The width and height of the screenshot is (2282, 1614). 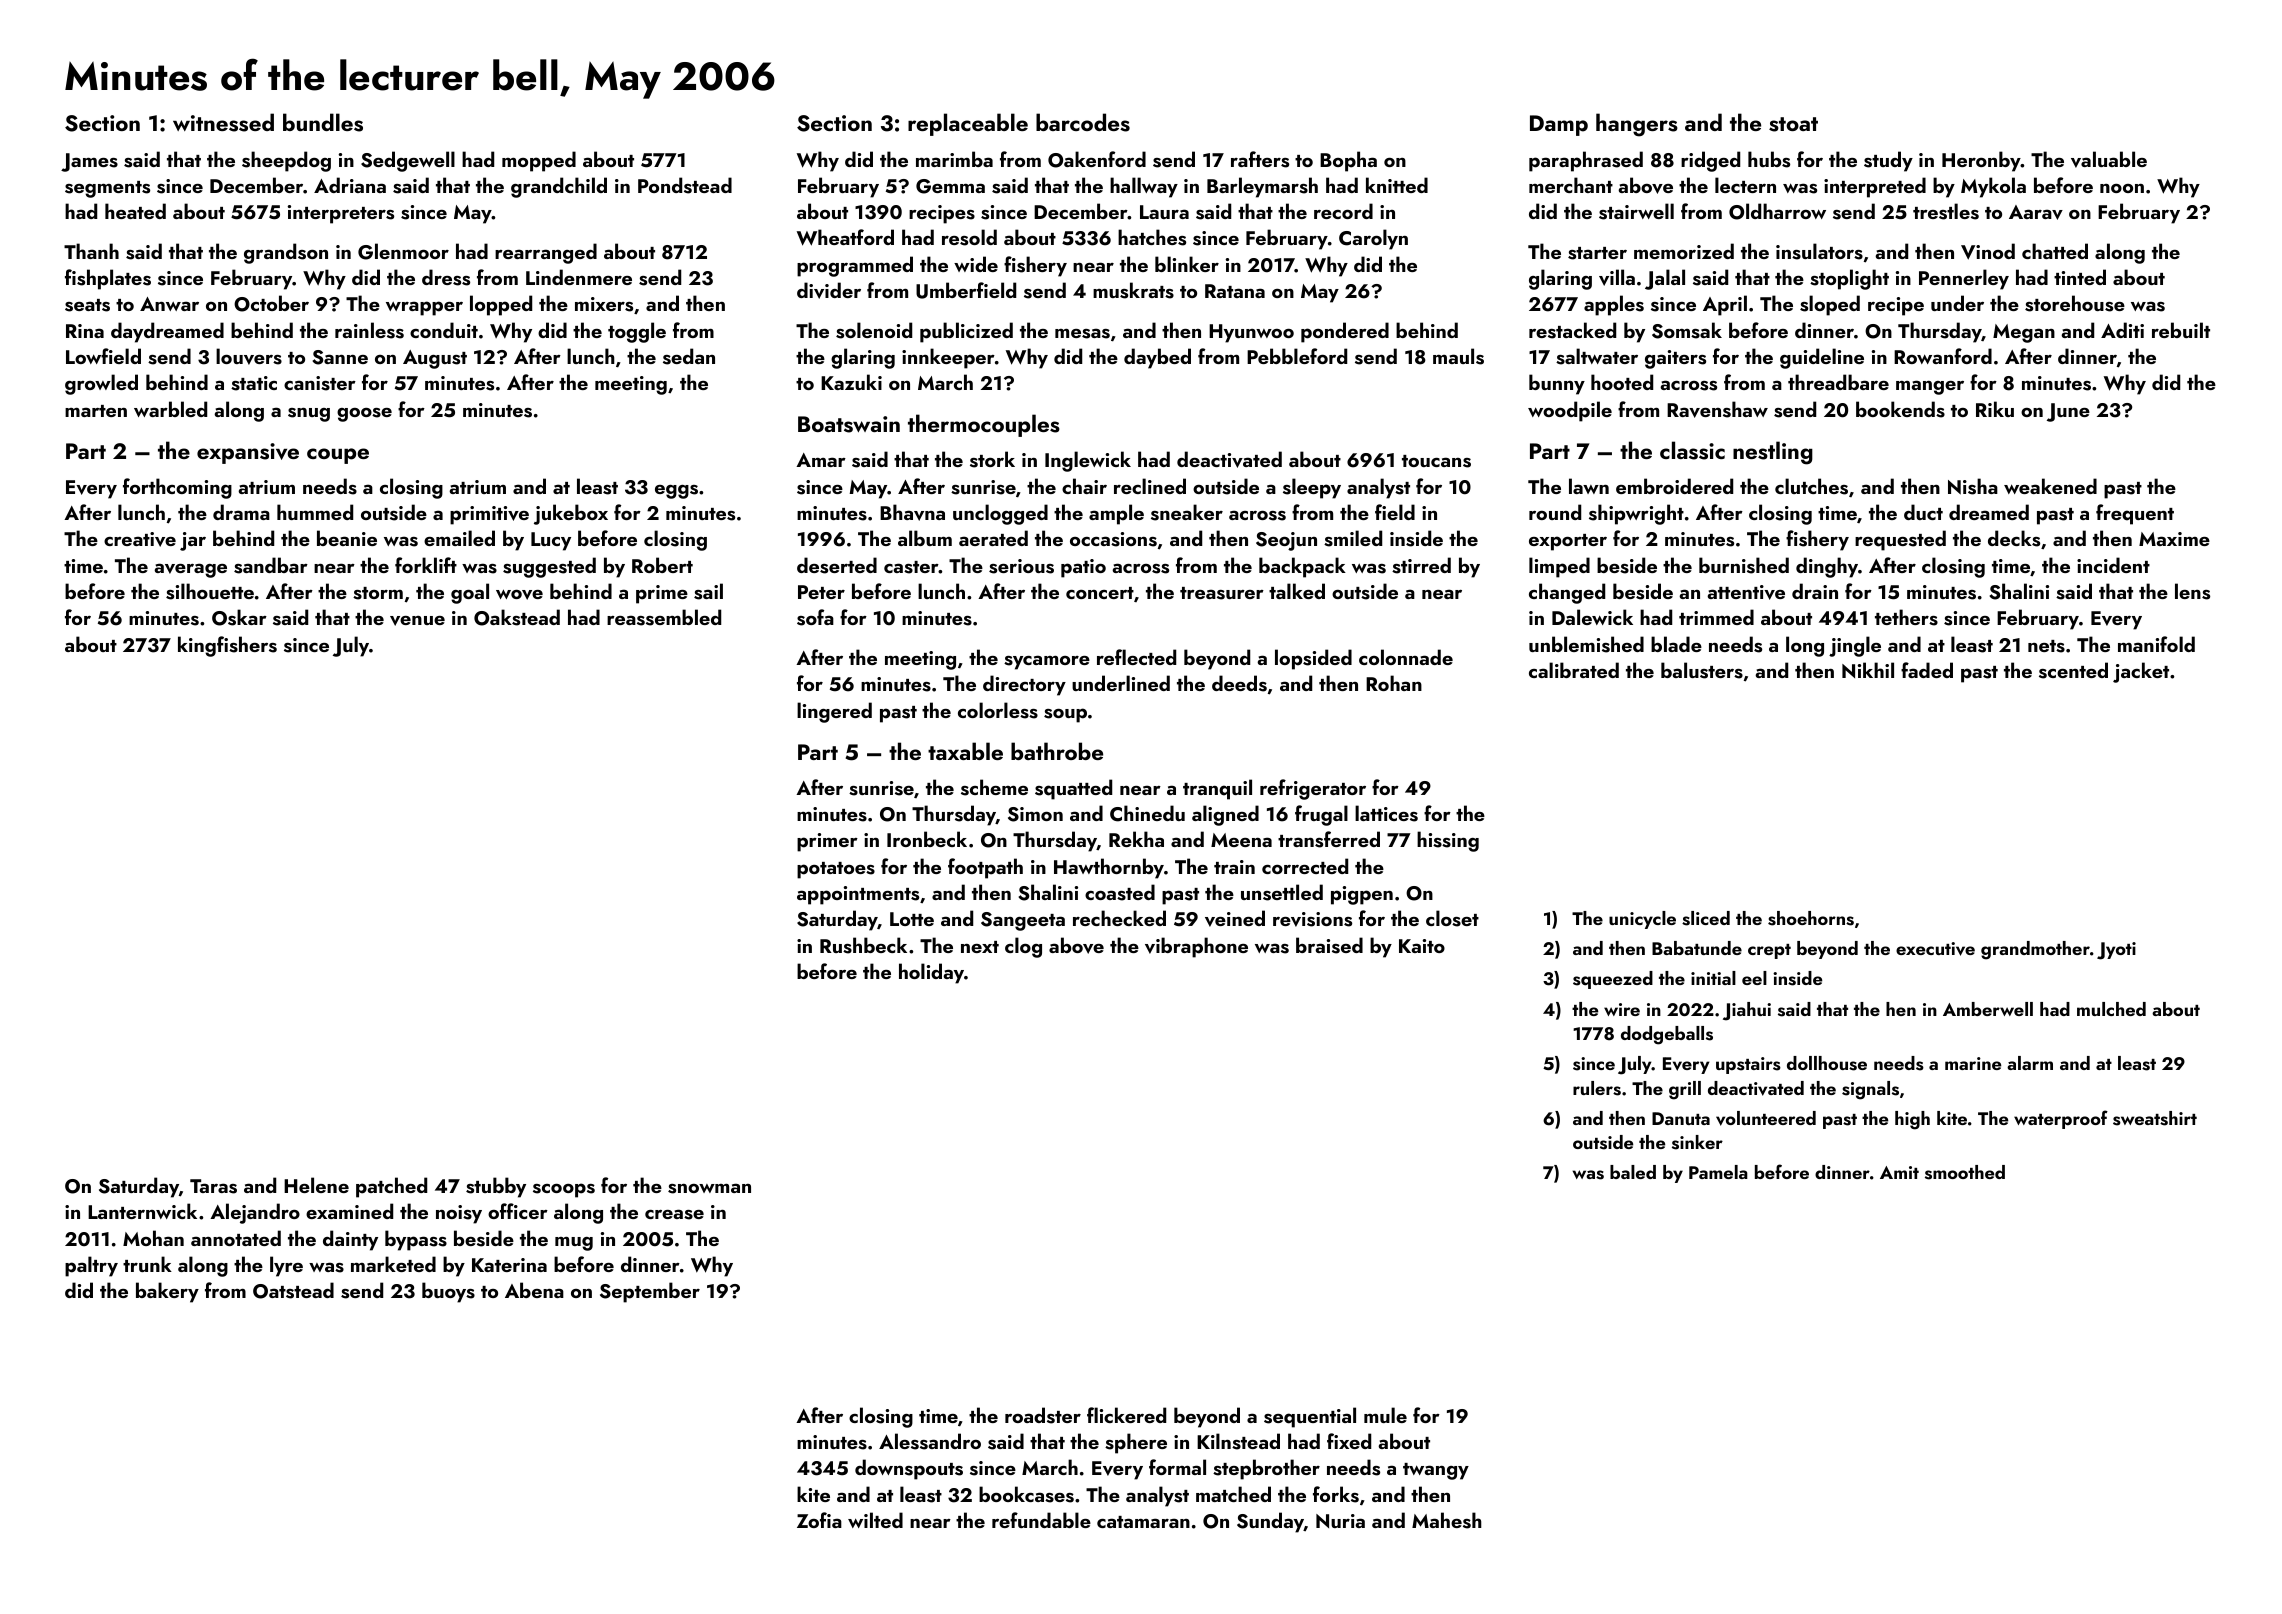 I want to click on directory, so click(x=1024, y=685).
